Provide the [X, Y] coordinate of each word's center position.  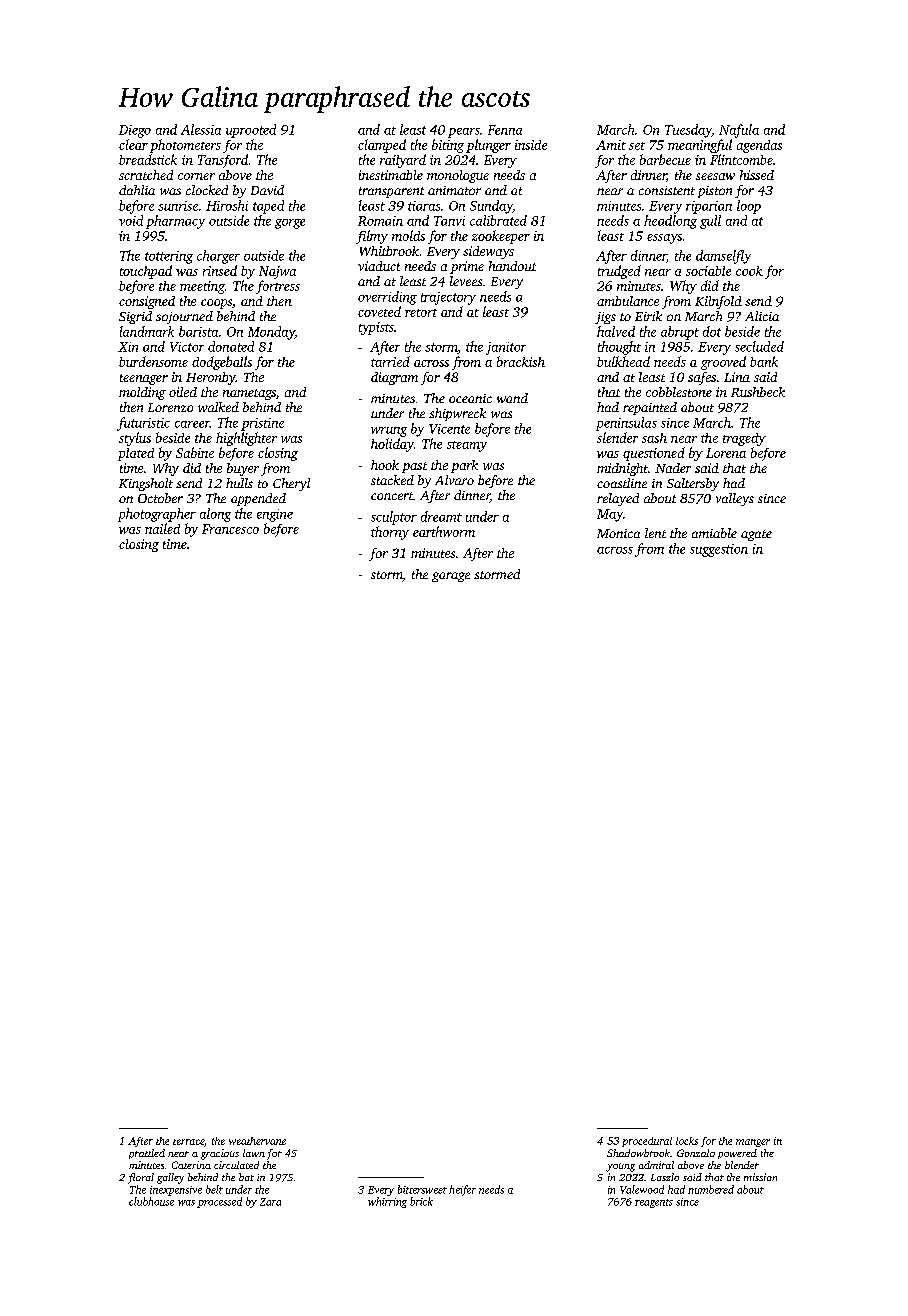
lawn [254, 1153]
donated [231, 346]
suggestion [719, 550]
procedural [647, 1142]
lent [655, 533]
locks [687, 1141]
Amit [611, 145]
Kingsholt [146, 484]
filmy [372, 237]
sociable [708, 271]
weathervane [257, 1141]
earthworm [444, 531]
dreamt [441, 516]
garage [451, 577]
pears [464, 133]
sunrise [178, 206]
